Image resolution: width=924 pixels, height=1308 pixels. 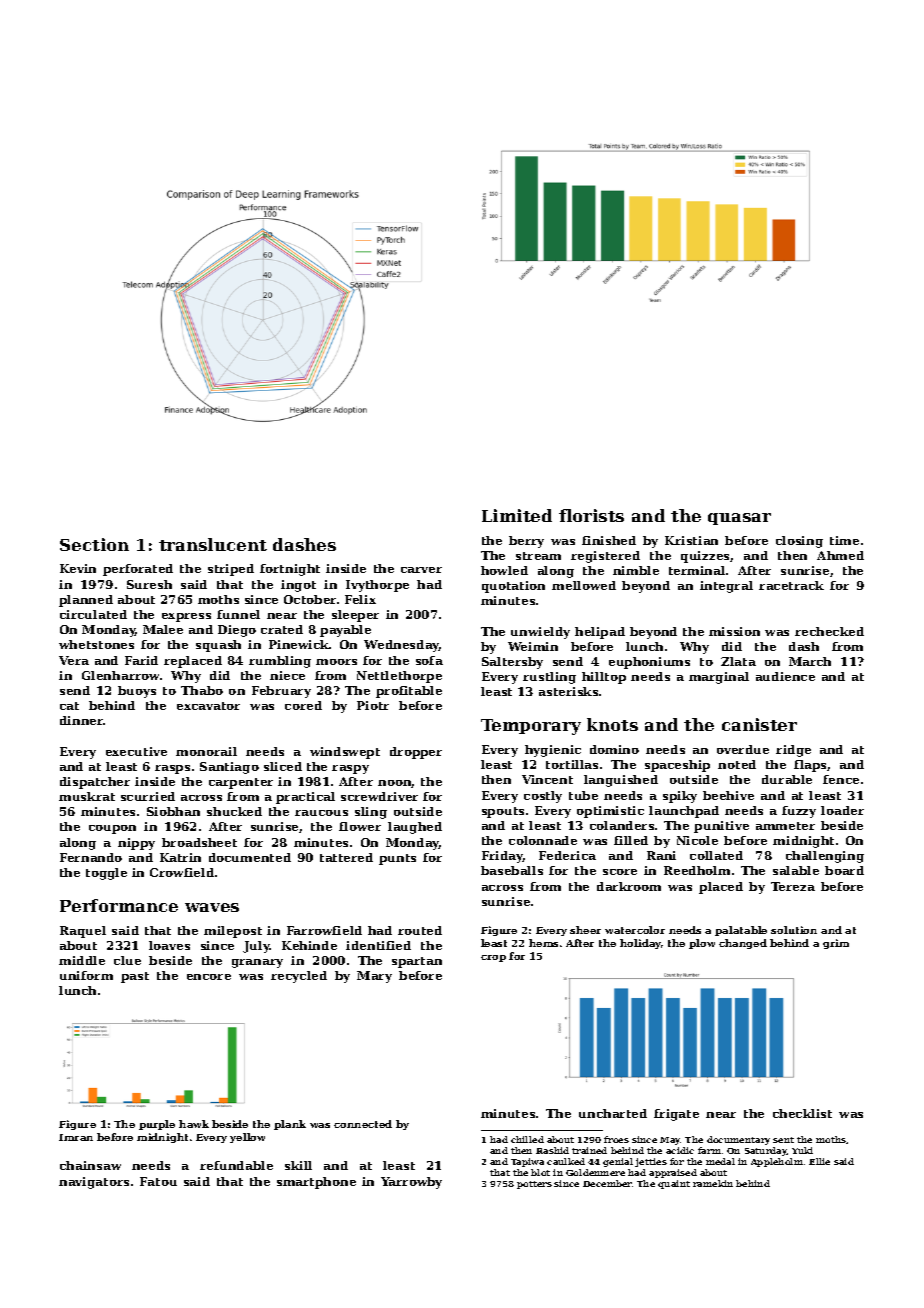 I want to click on coupon, so click(x=112, y=829).
